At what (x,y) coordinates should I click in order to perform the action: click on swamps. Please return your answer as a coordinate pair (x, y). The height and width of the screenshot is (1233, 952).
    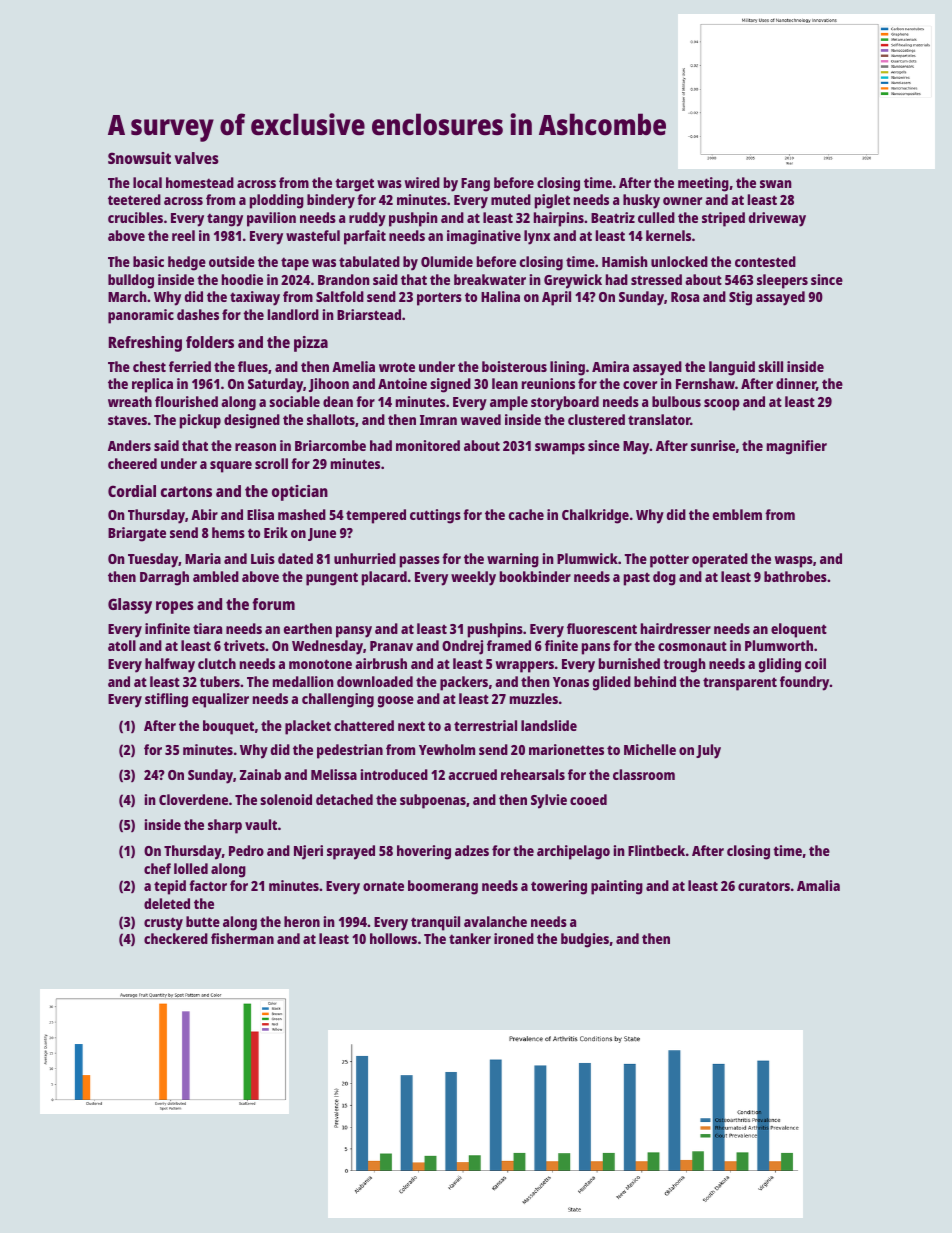
    Looking at the image, I should click on (560, 449).
